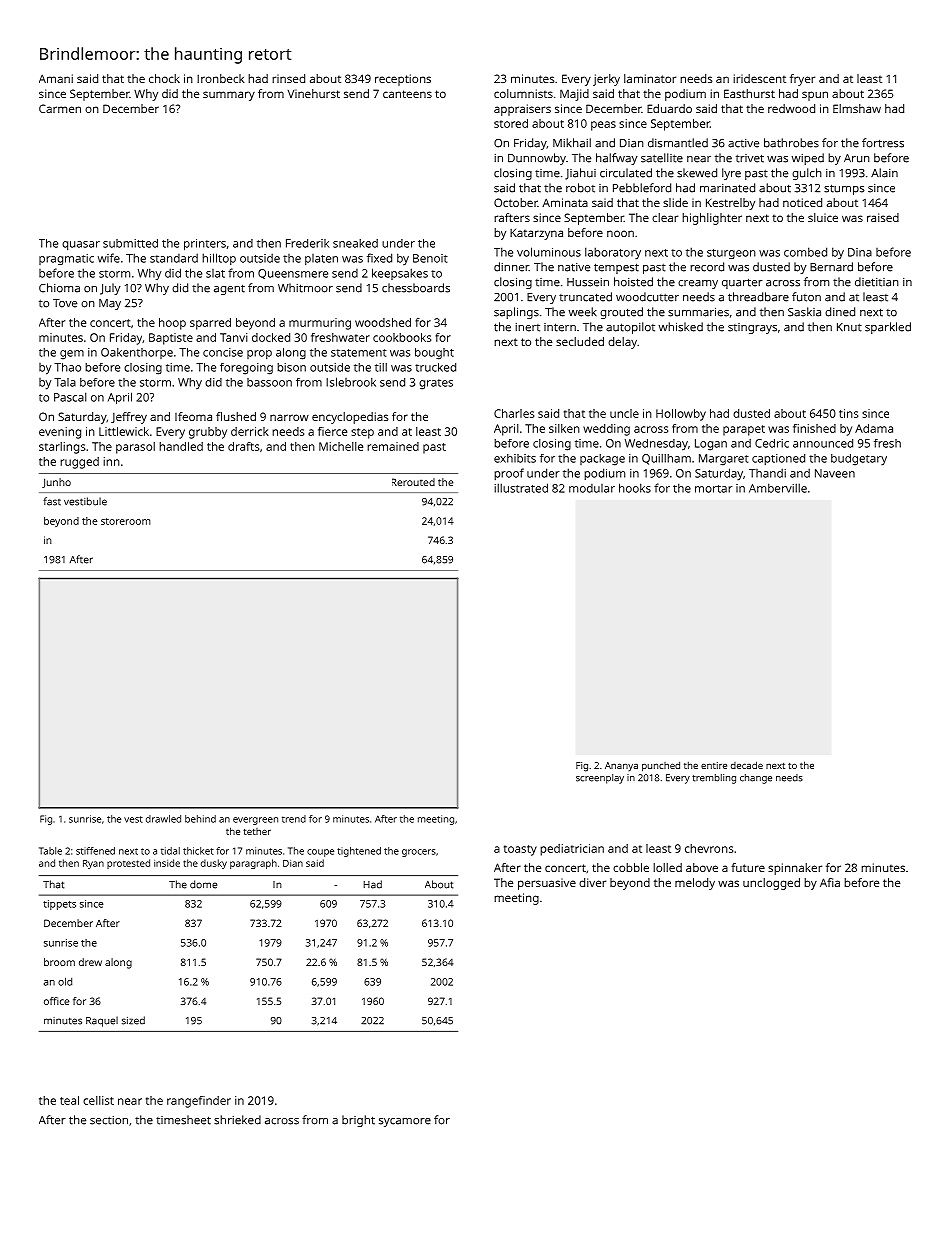 The height and width of the screenshot is (1233, 952). I want to click on Amani, so click(56, 78).
